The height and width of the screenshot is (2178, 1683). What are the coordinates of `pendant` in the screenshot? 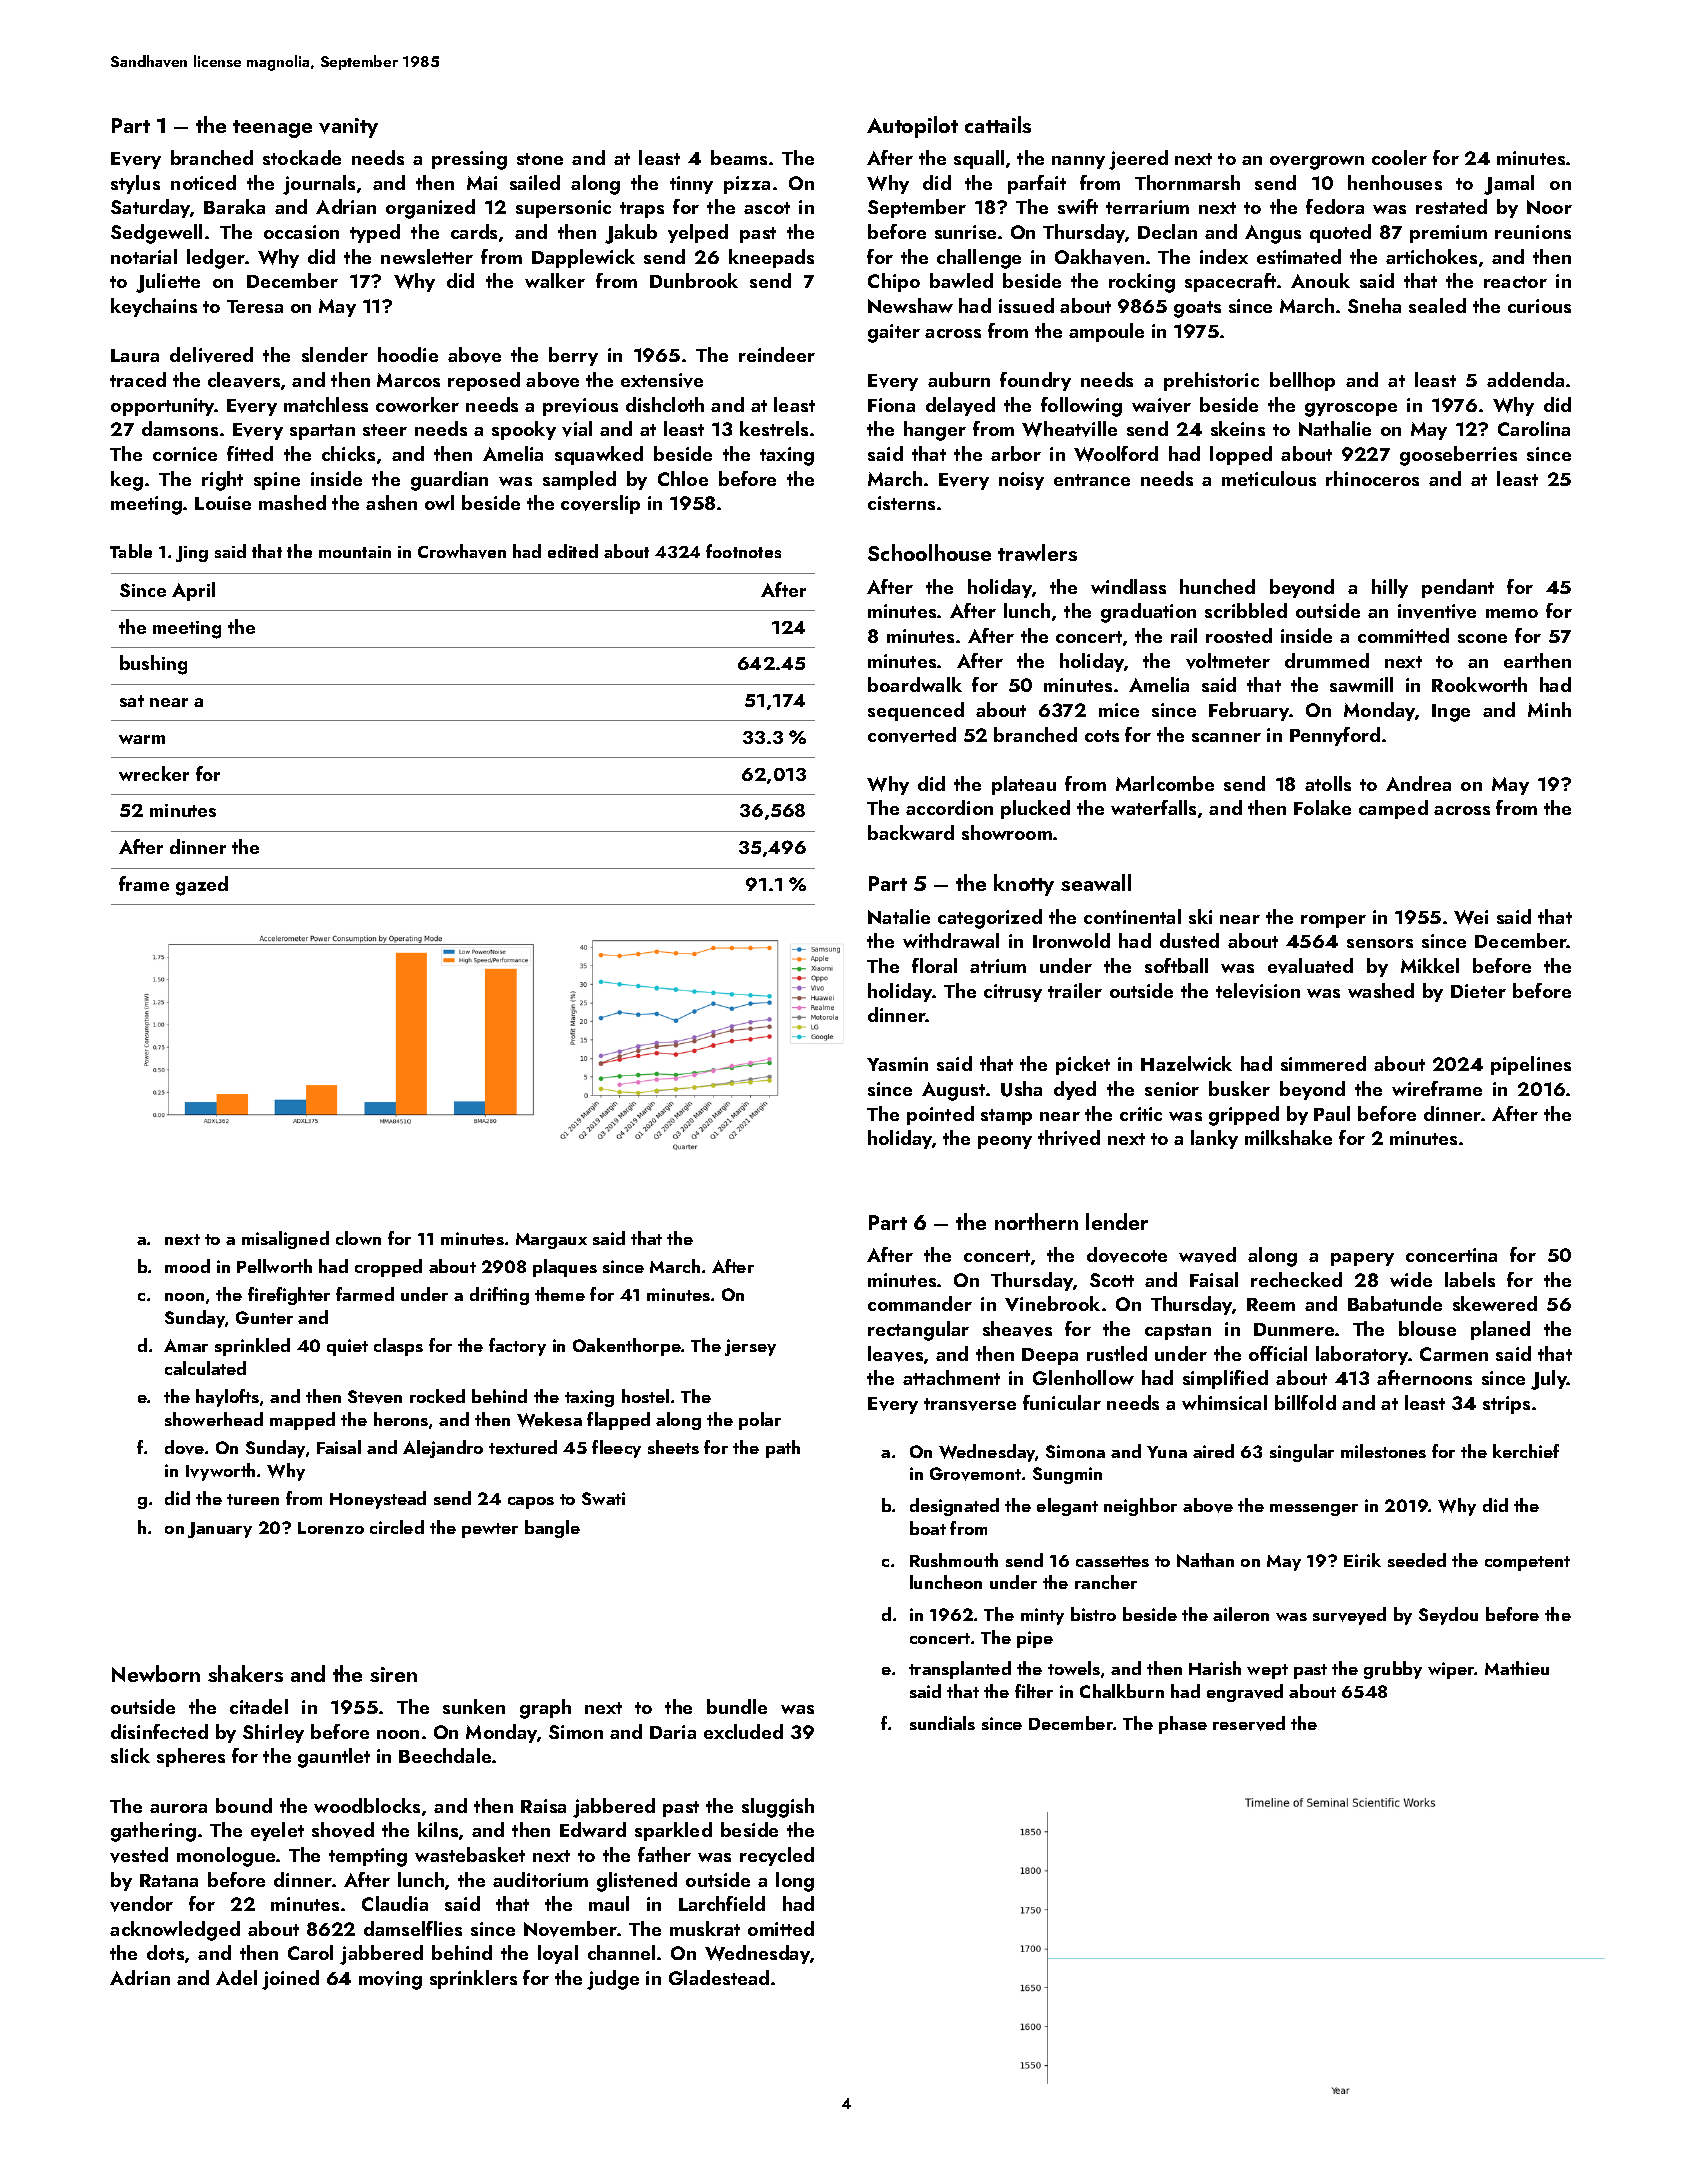 It's located at (1458, 588).
